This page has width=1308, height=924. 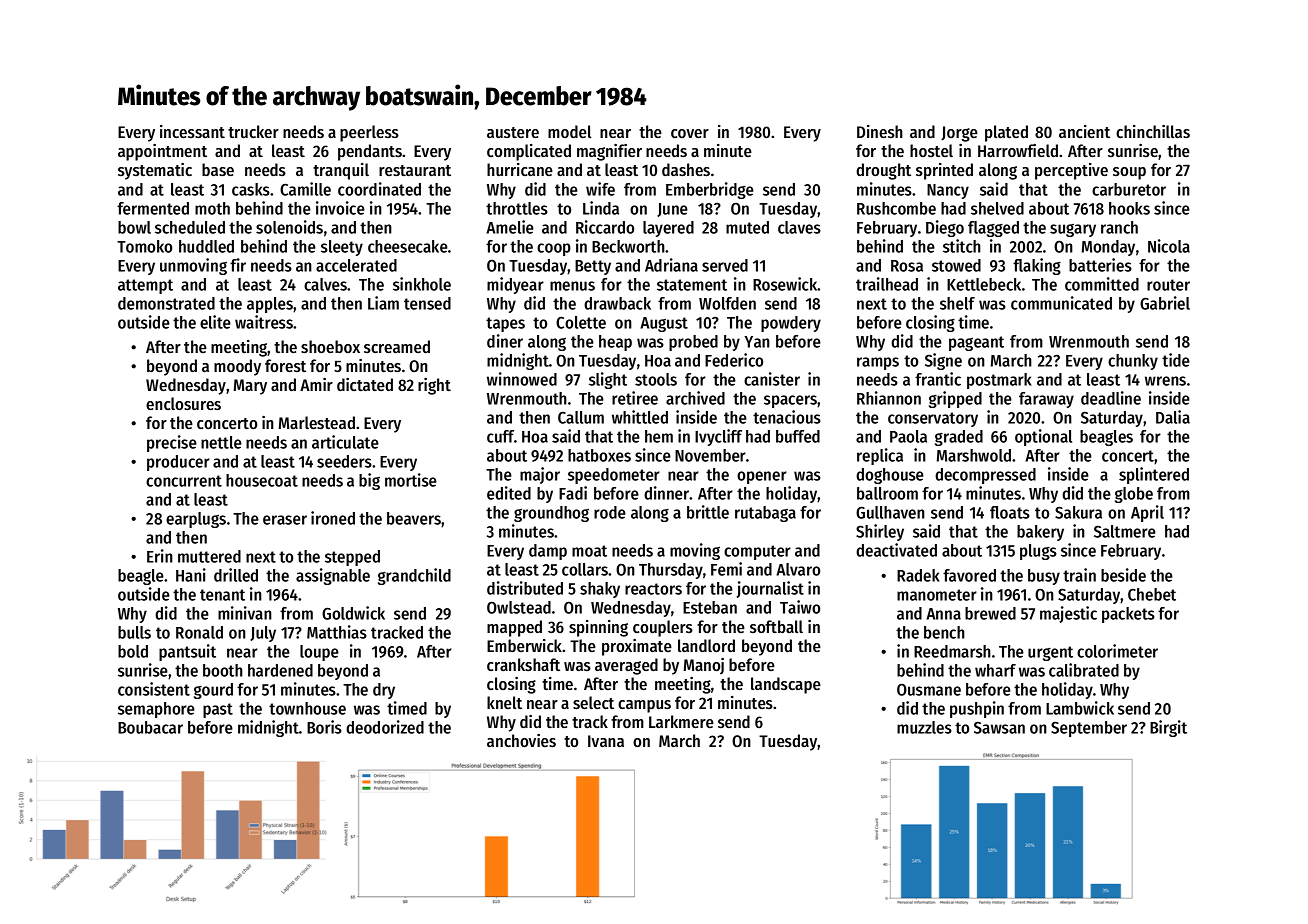 What do you see at coordinates (581, 322) in the page?
I see `Colette` at bounding box center [581, 322].
